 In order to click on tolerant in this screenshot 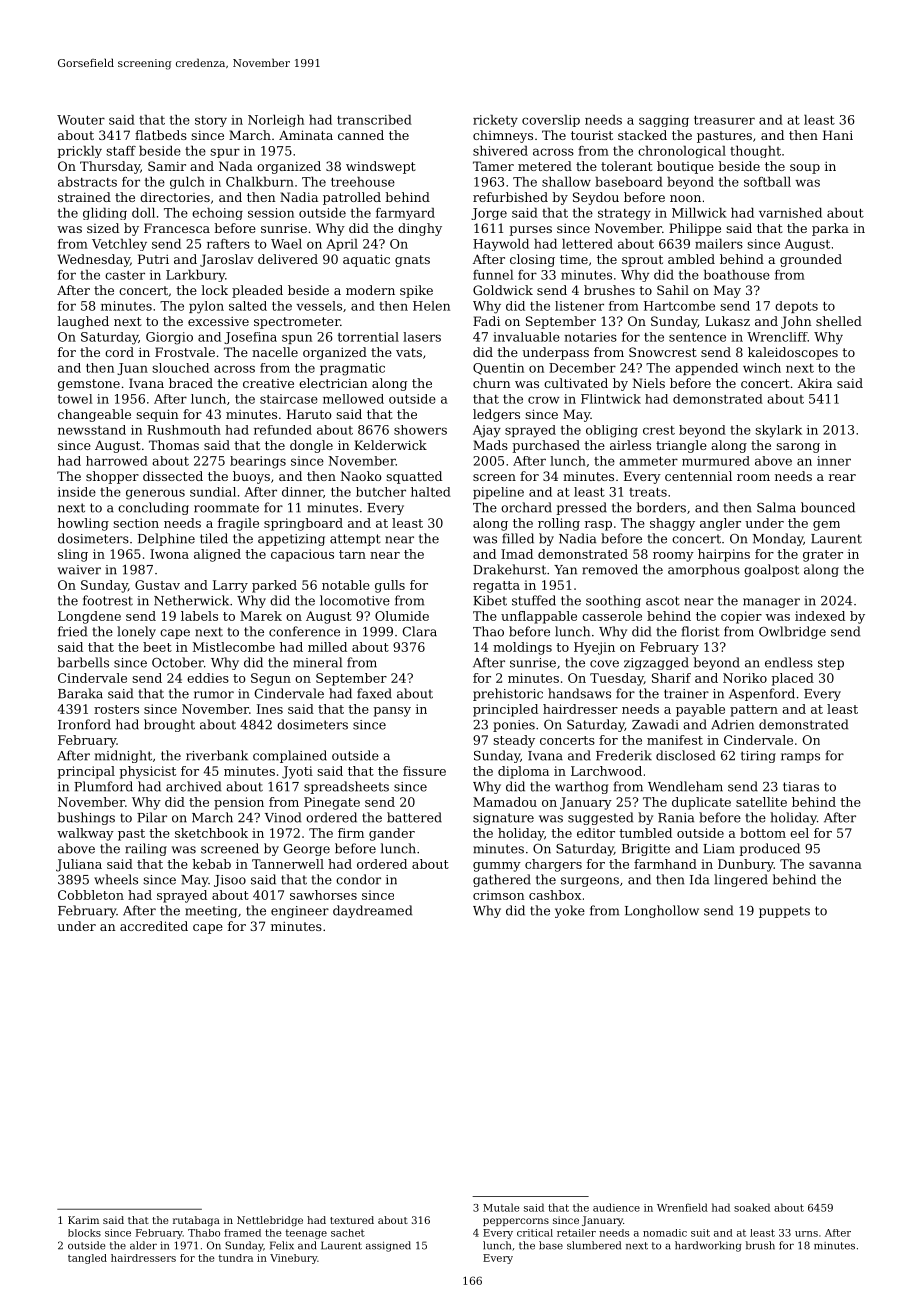, I will do `click(627, 166)`.
